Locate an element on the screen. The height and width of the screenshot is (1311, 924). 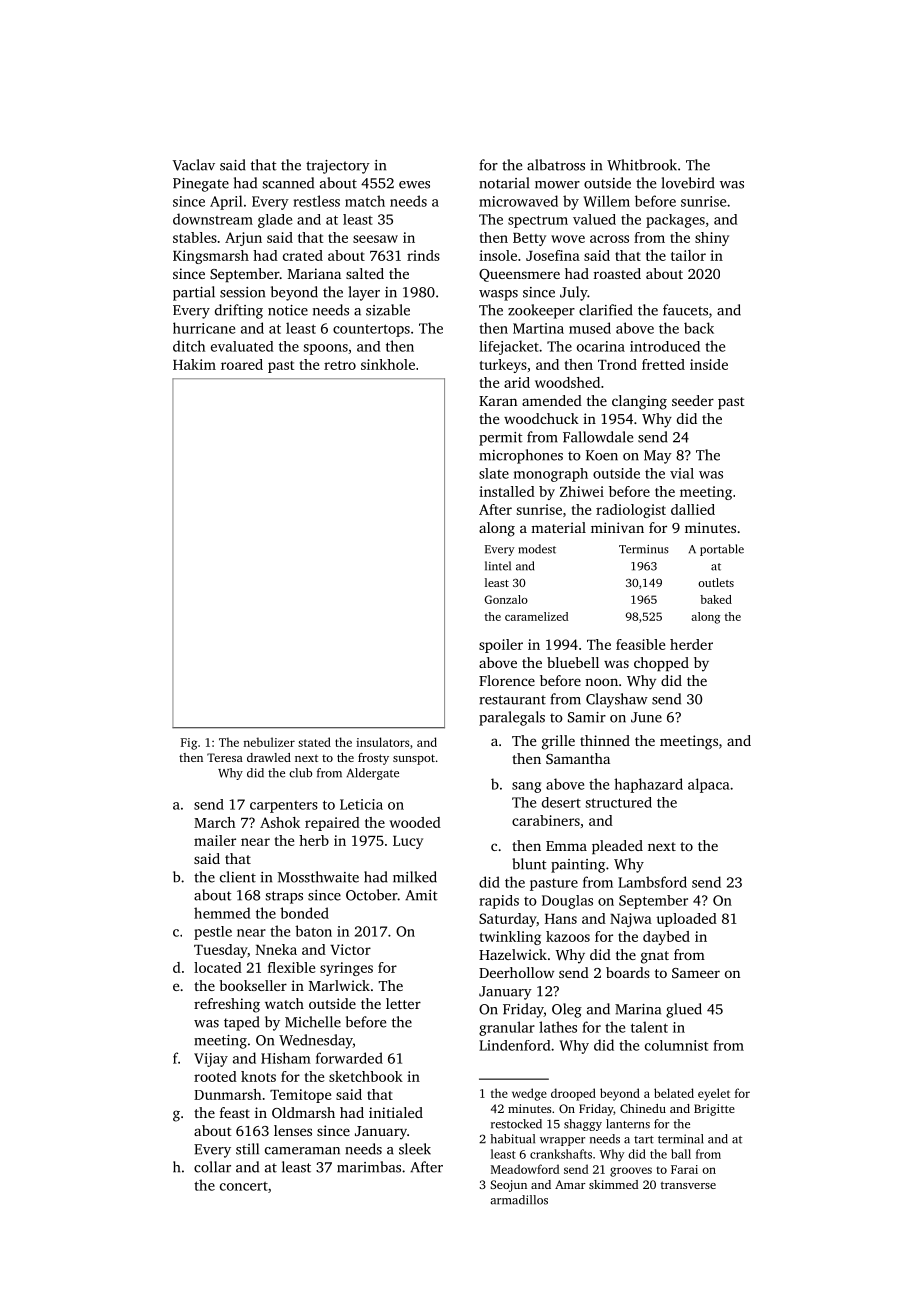
Vaclav is located at coordinates (194, 165).
